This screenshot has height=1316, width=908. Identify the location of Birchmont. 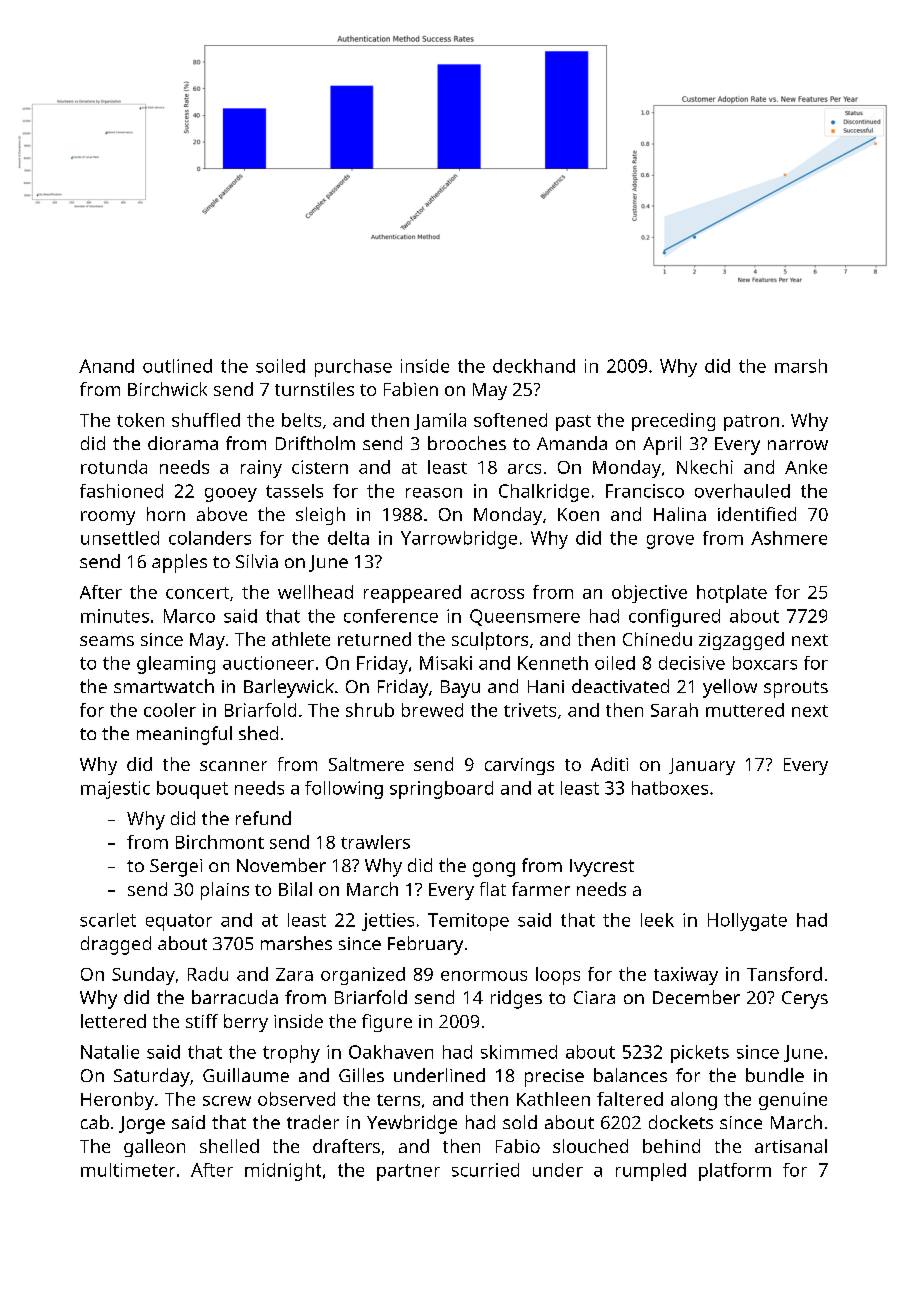
(220, 842).
